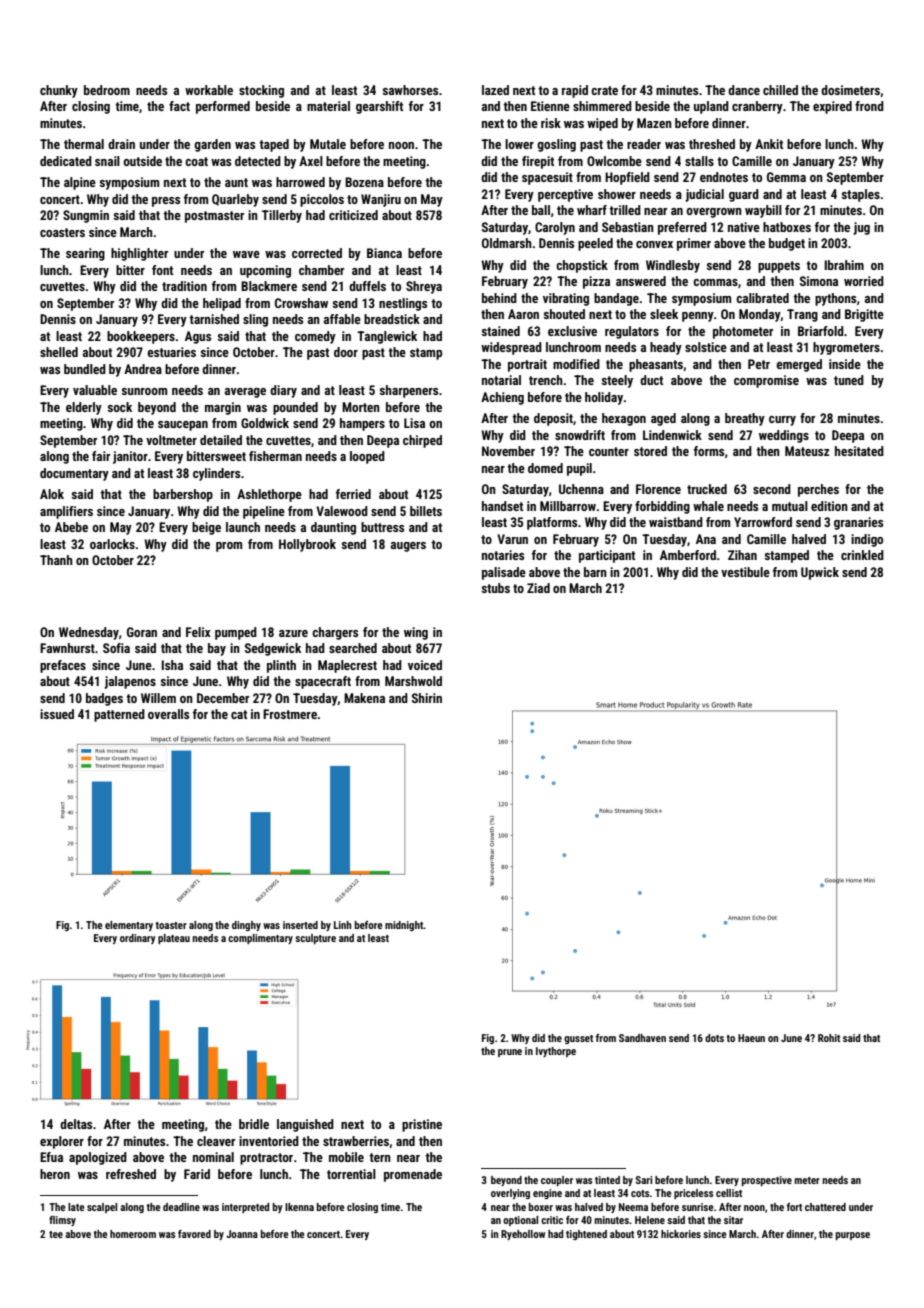 This screenshot has height=1308, width=924. I want to click on judicial, so click(704, 195).
